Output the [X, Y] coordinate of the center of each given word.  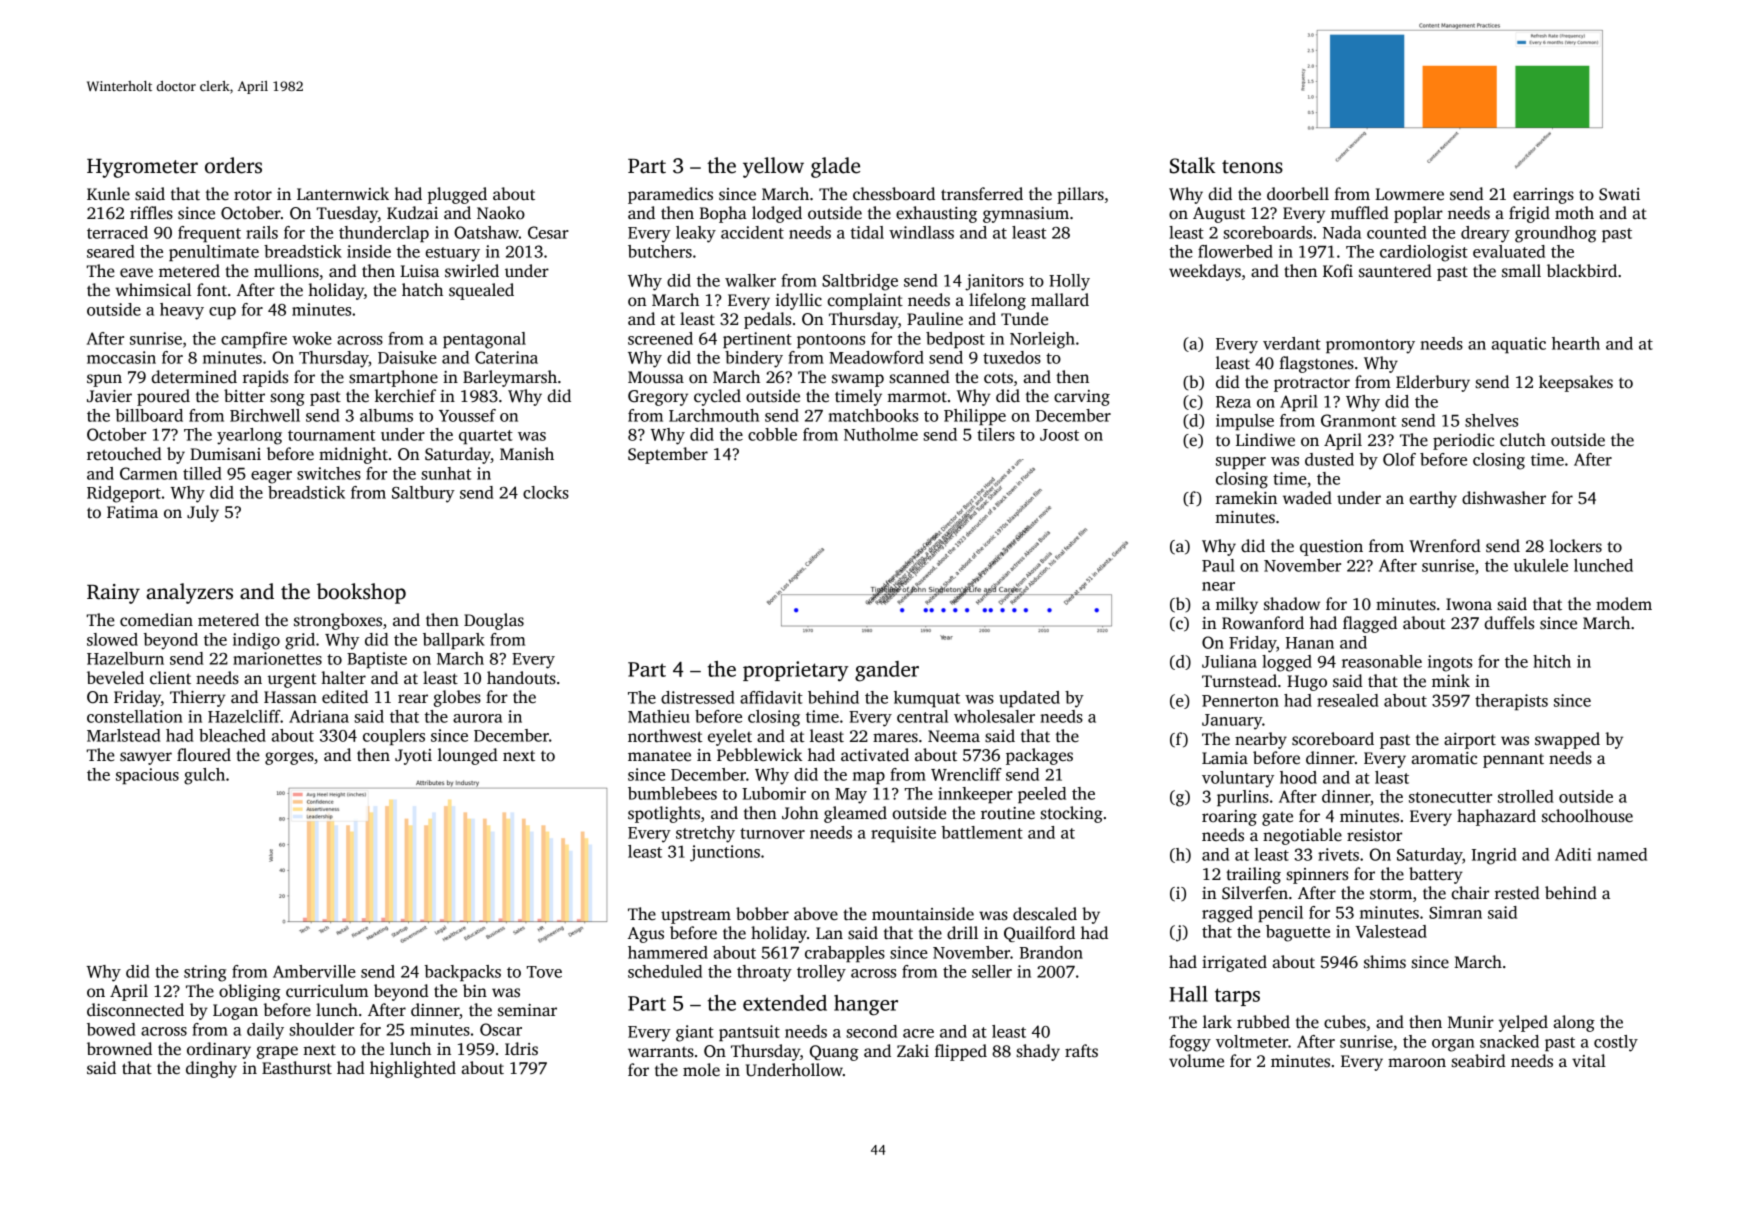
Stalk [1192, 165]
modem [1624, 604]
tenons [1252, 167]
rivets [1338, 854]
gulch [204, 776]
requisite [903, 834]
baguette [1298, 933]
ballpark [454, 641]
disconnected [135, 1010]
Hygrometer [142, 168]
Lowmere [1409, 194]
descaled [1045, 914]
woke [312, 338]
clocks [546, 492]
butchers [660, 251]
